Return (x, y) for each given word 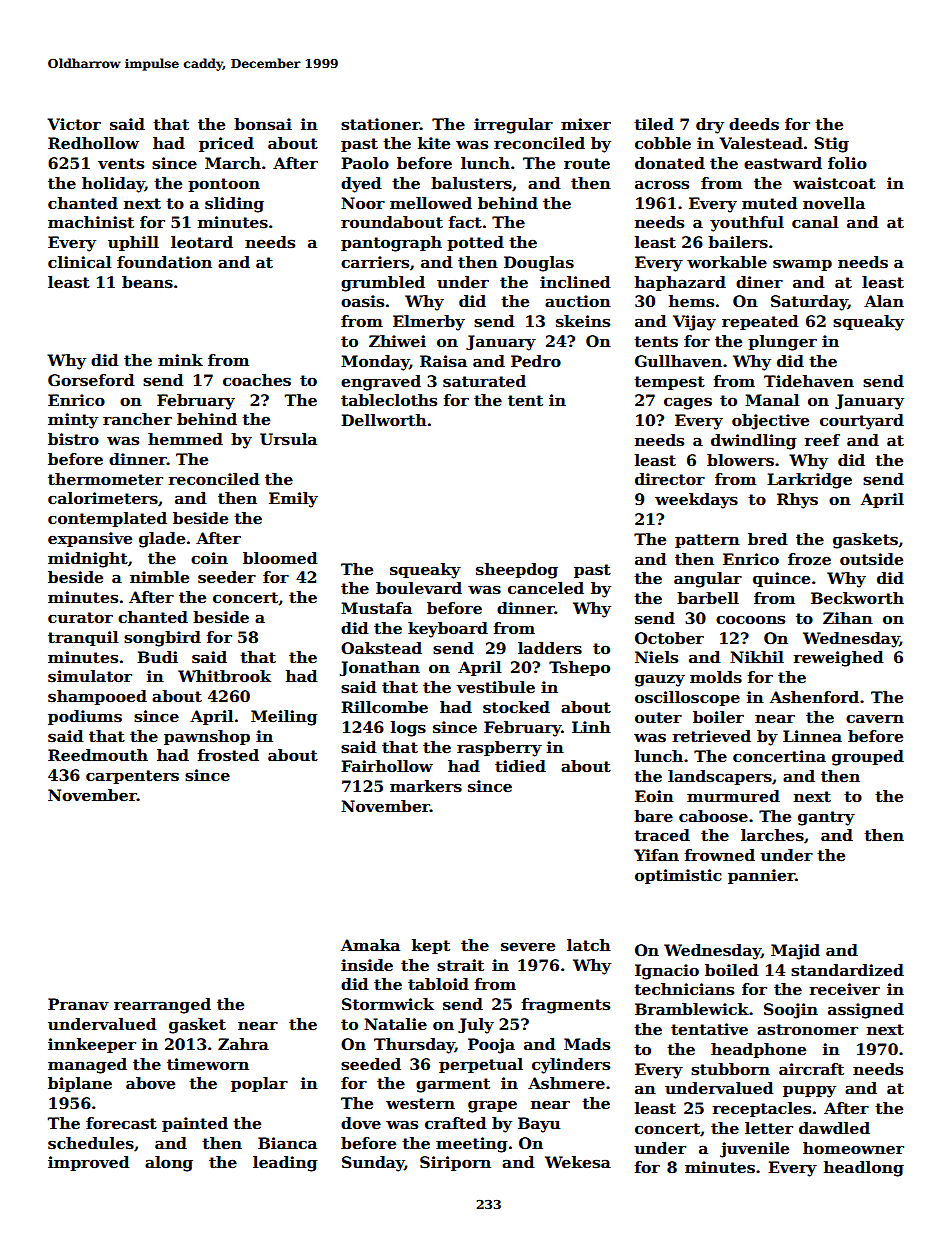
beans (147, 282)
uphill (133, 243)
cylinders (571, 1066)
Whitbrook (224, 676)
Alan (884, 301)
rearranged (162, 1006)
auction (578, 301)
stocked (516, 707)
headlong (864, 1169)
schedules (91, 1143)
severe (528, 947)
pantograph (391, 244)
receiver (844, 989)
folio (847, 163)
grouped (868, 758)
